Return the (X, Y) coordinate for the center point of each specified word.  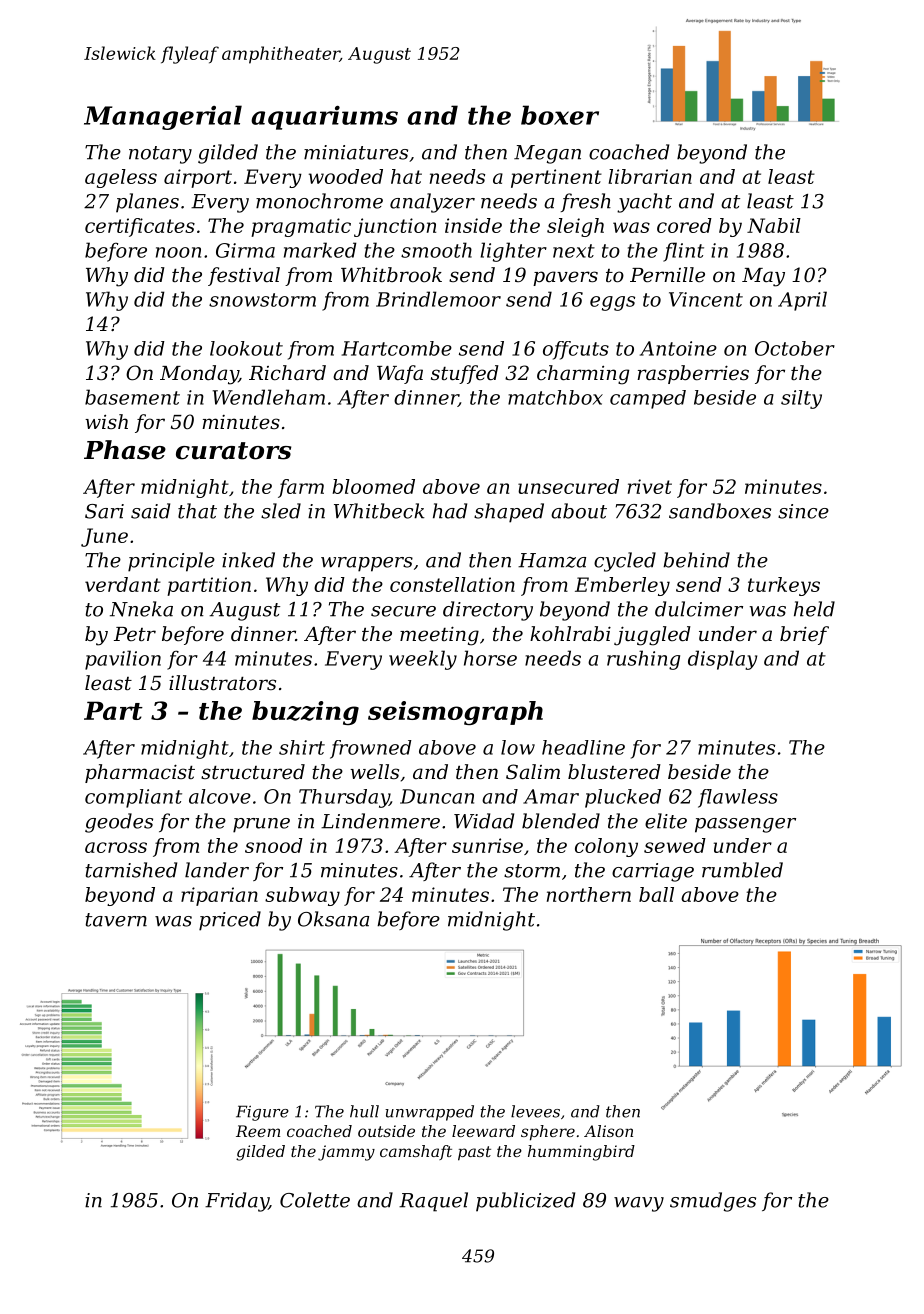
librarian (650, 176)
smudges (713, 1202)
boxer (560, 115)
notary (160, 155)
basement (132, 397)
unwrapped (429, 1113)
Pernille (667, 274)
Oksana (333, 919)
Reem (258, 1131)
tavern (116, 920)
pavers (565, 278)
